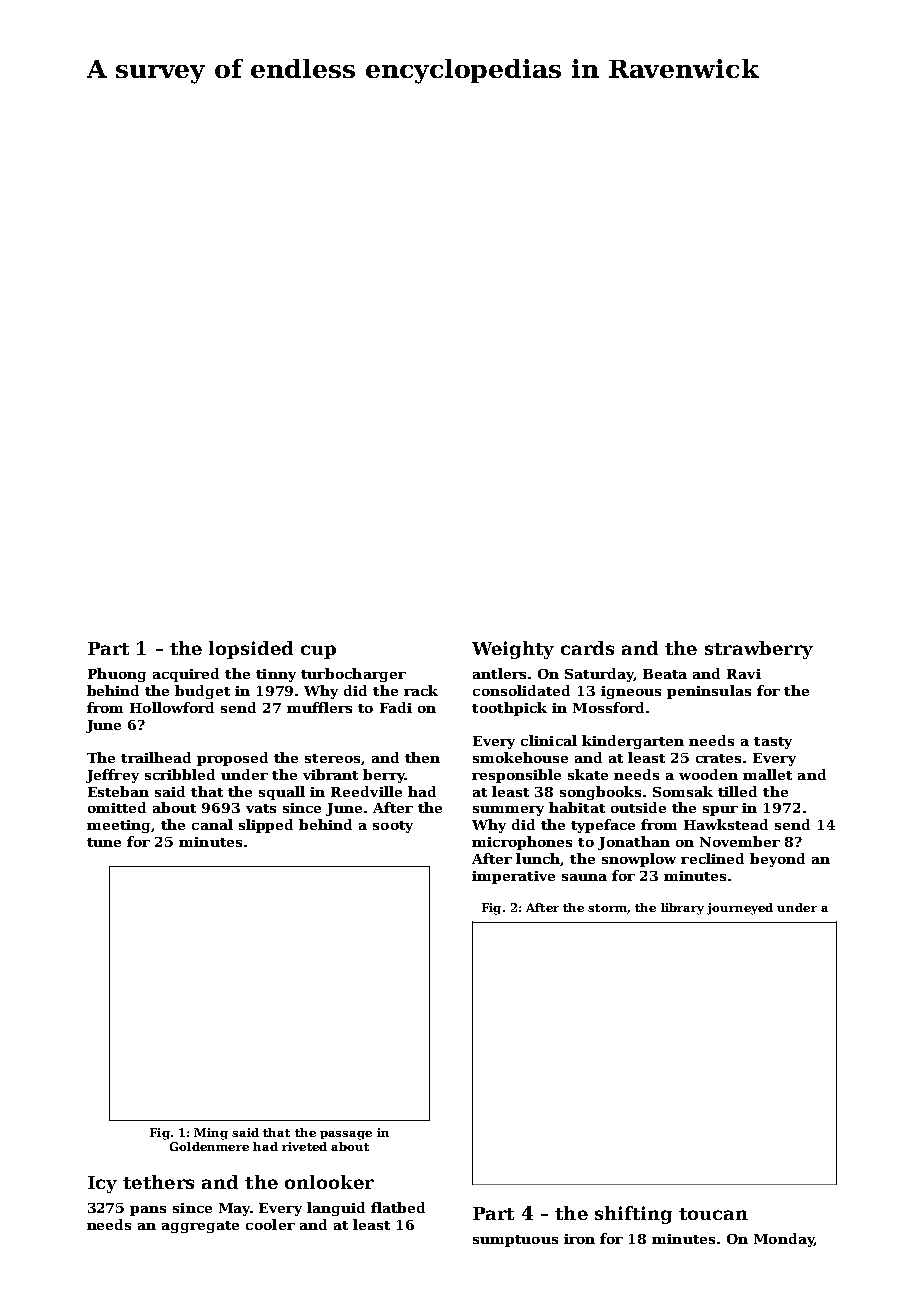 Image resolution: width=924 pixels, height=1308 pixels. What do you see at coordinates (607, 908) in the screenshot?
I see `storm` at bounding box center [607, 908].
